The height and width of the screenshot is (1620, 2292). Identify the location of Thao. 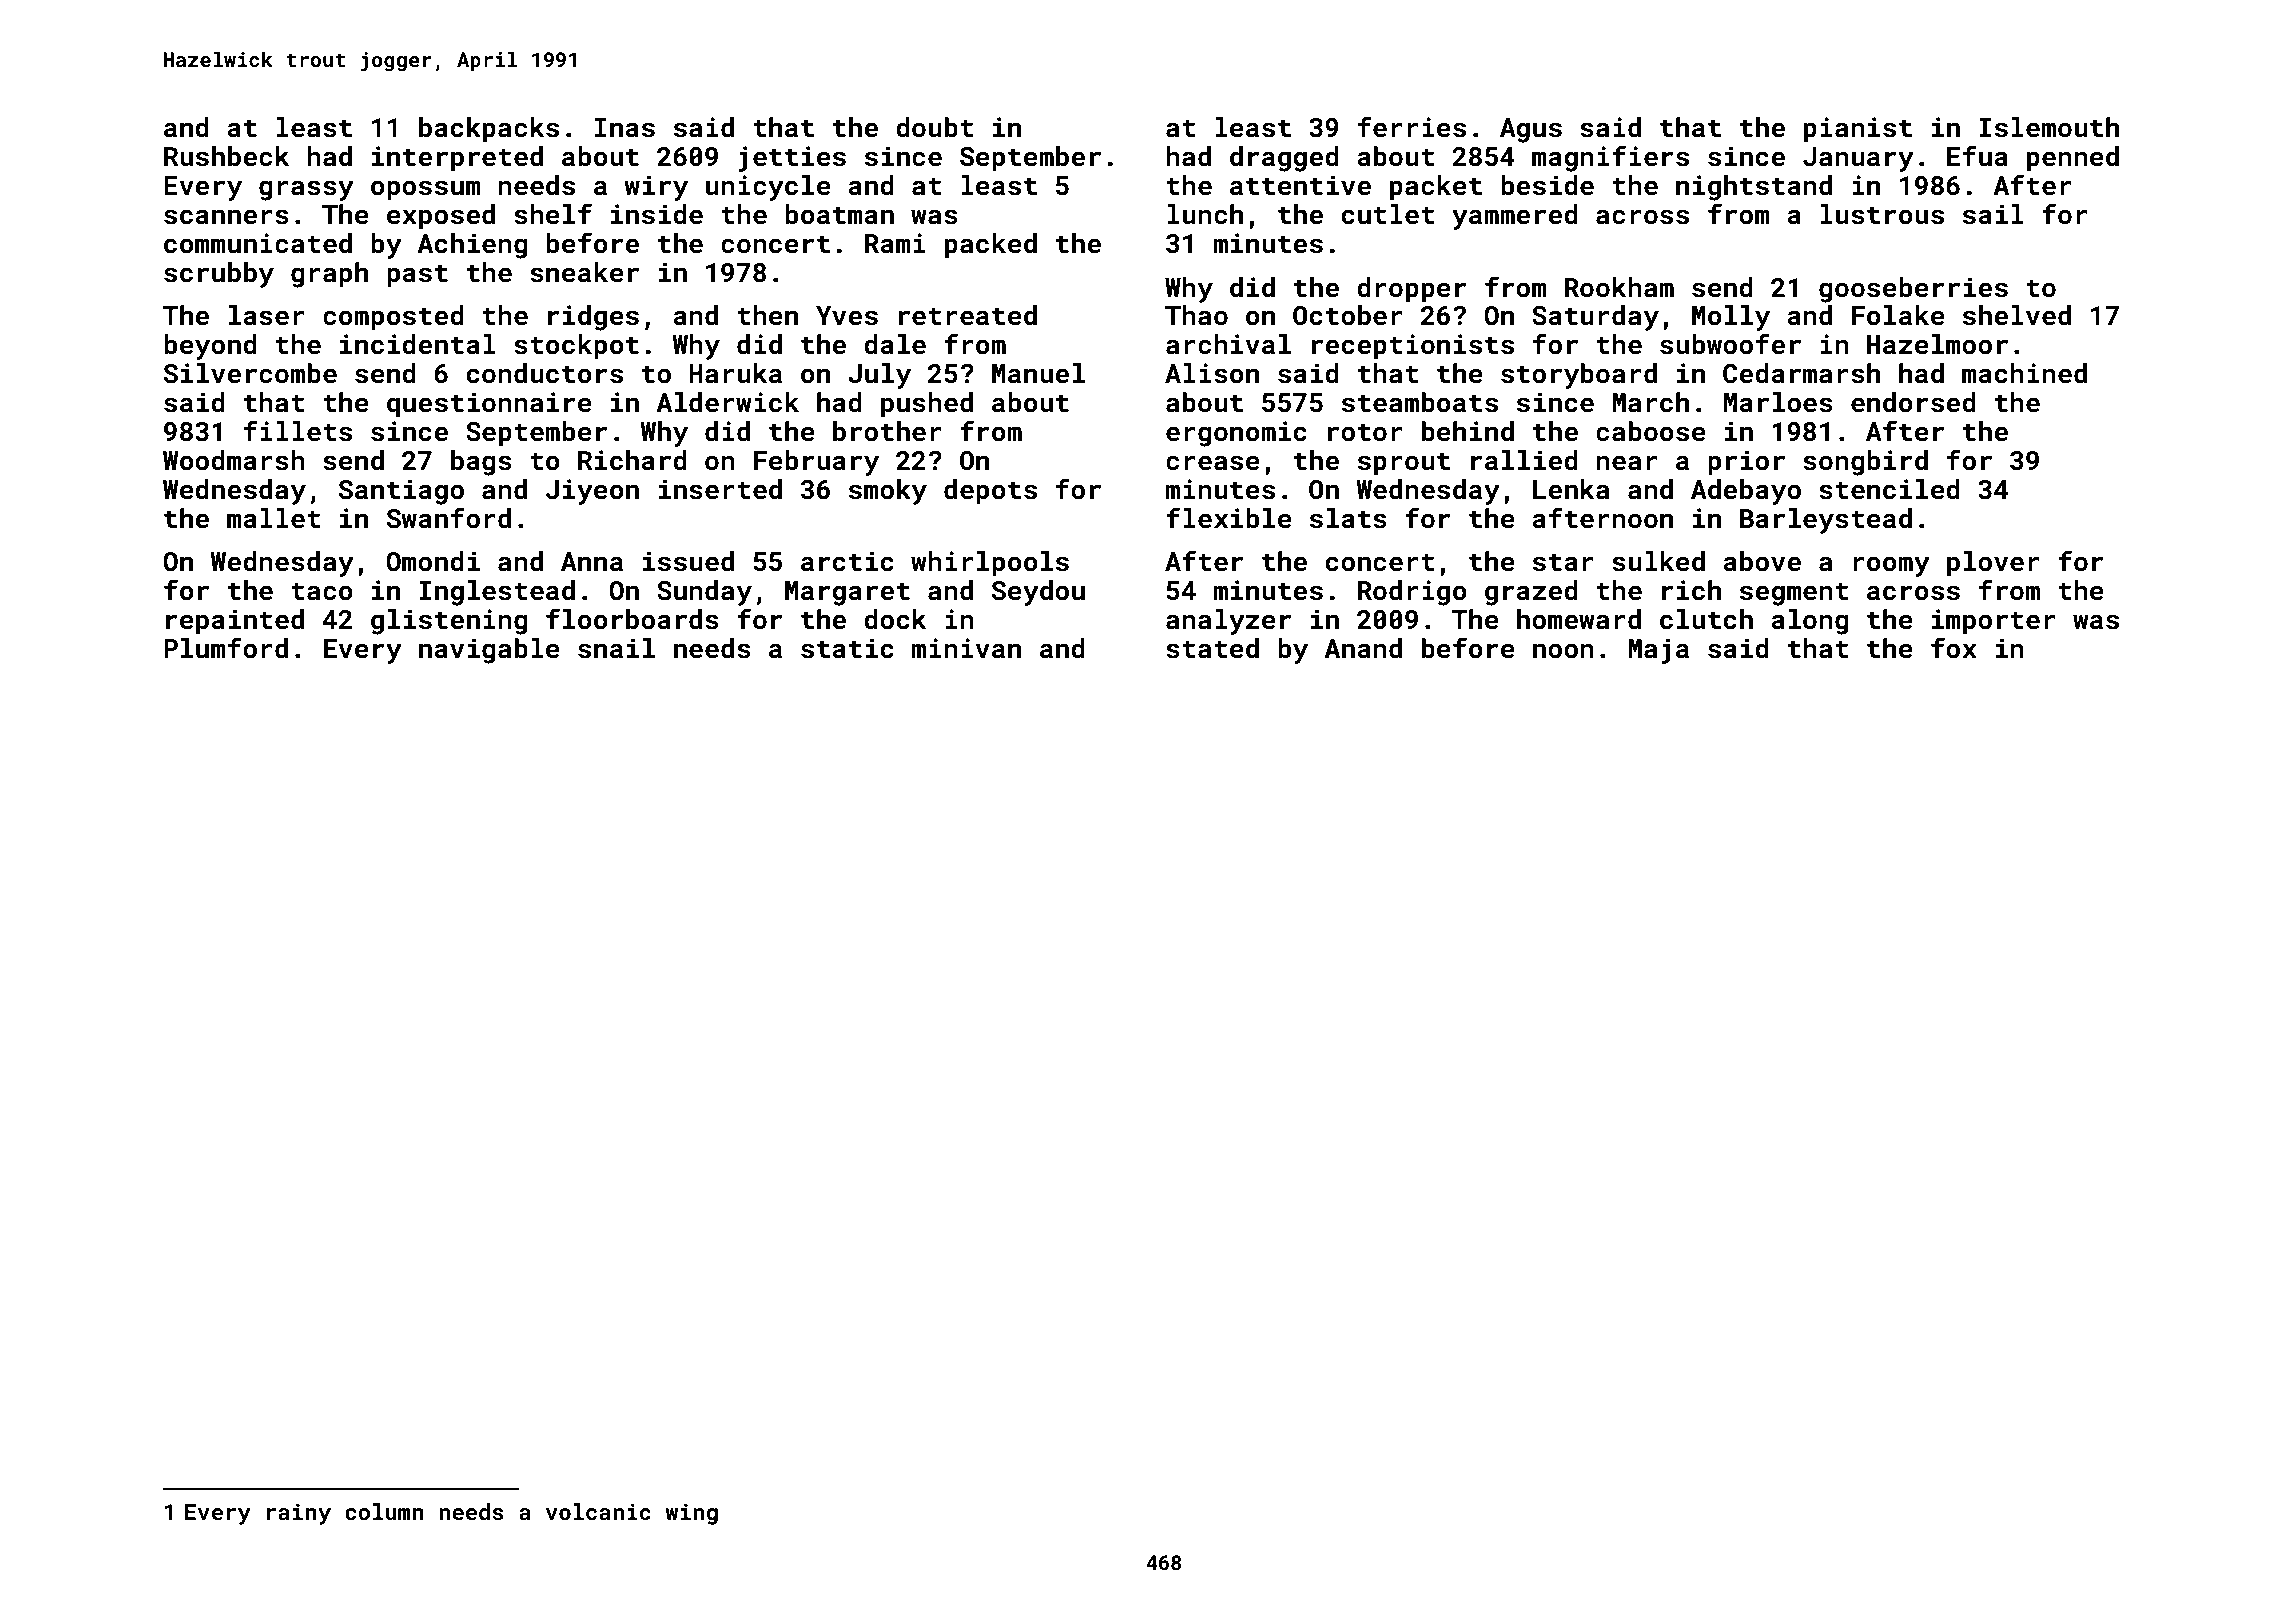
(1196, 315).
